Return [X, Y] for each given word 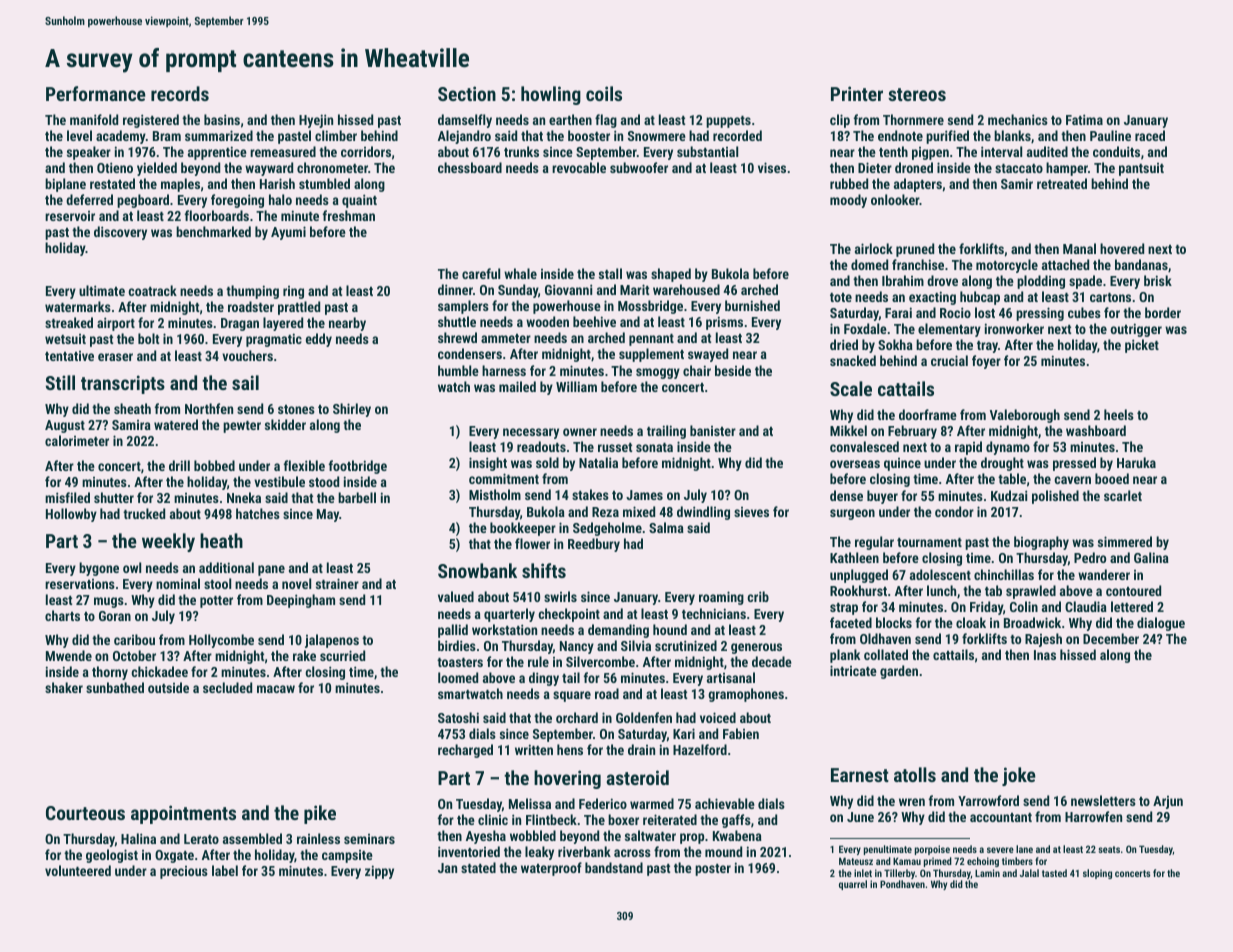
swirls [560, 596]
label [225, 870]
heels [1119, 414]
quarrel [853, 885]
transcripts [123, 384]
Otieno [115, 167]
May [328, 515]
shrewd [457, 337]
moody [848, 201]
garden [899, 672]
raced [1150, 135]
